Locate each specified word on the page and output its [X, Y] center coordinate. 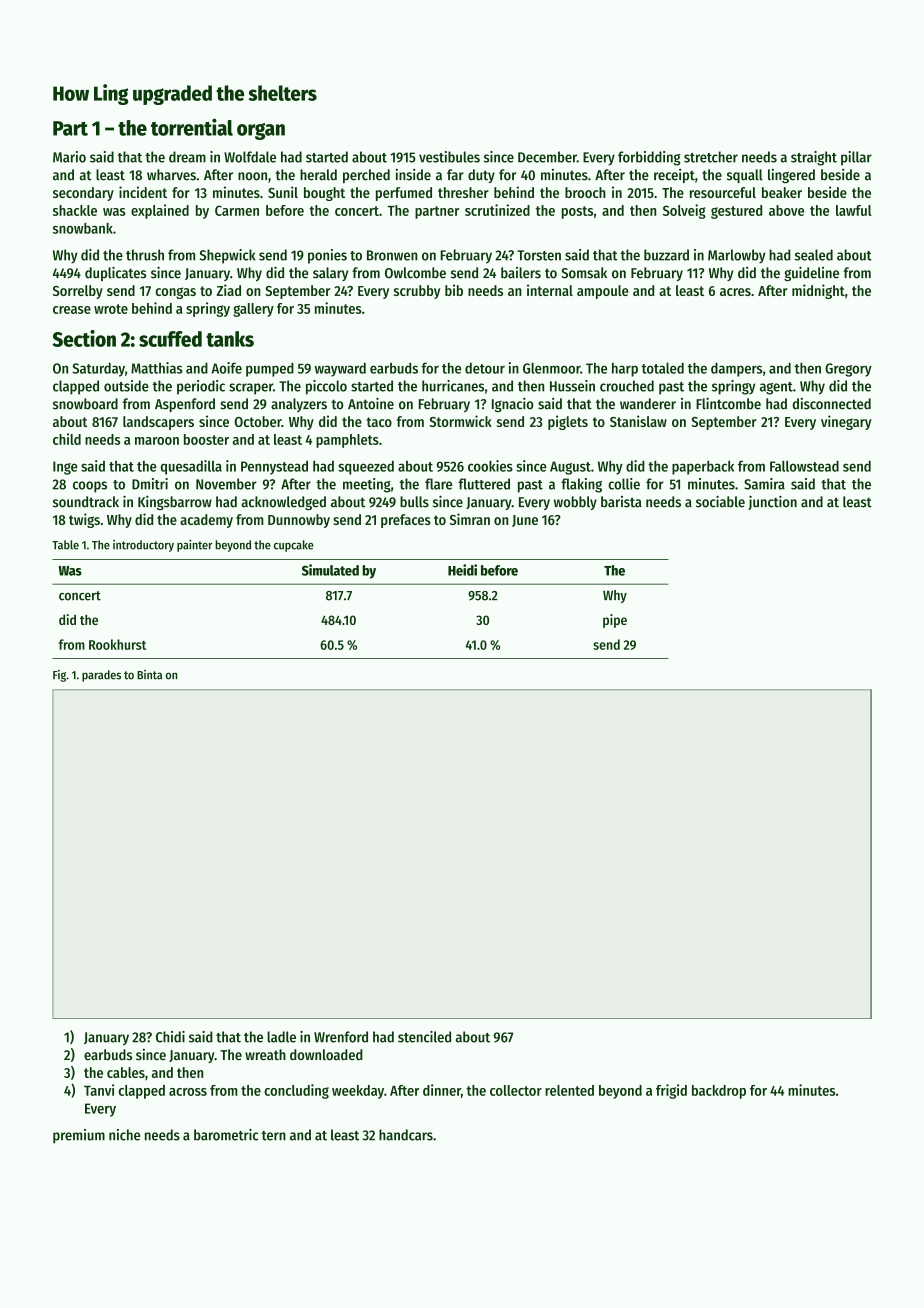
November [226, 484]
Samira [764, 484]
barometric [226, 1135]
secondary [83, 194]
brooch [585, 192]
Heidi [462, 570]
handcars [406, 1135]
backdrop [719, 1092]
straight [814, 158]
